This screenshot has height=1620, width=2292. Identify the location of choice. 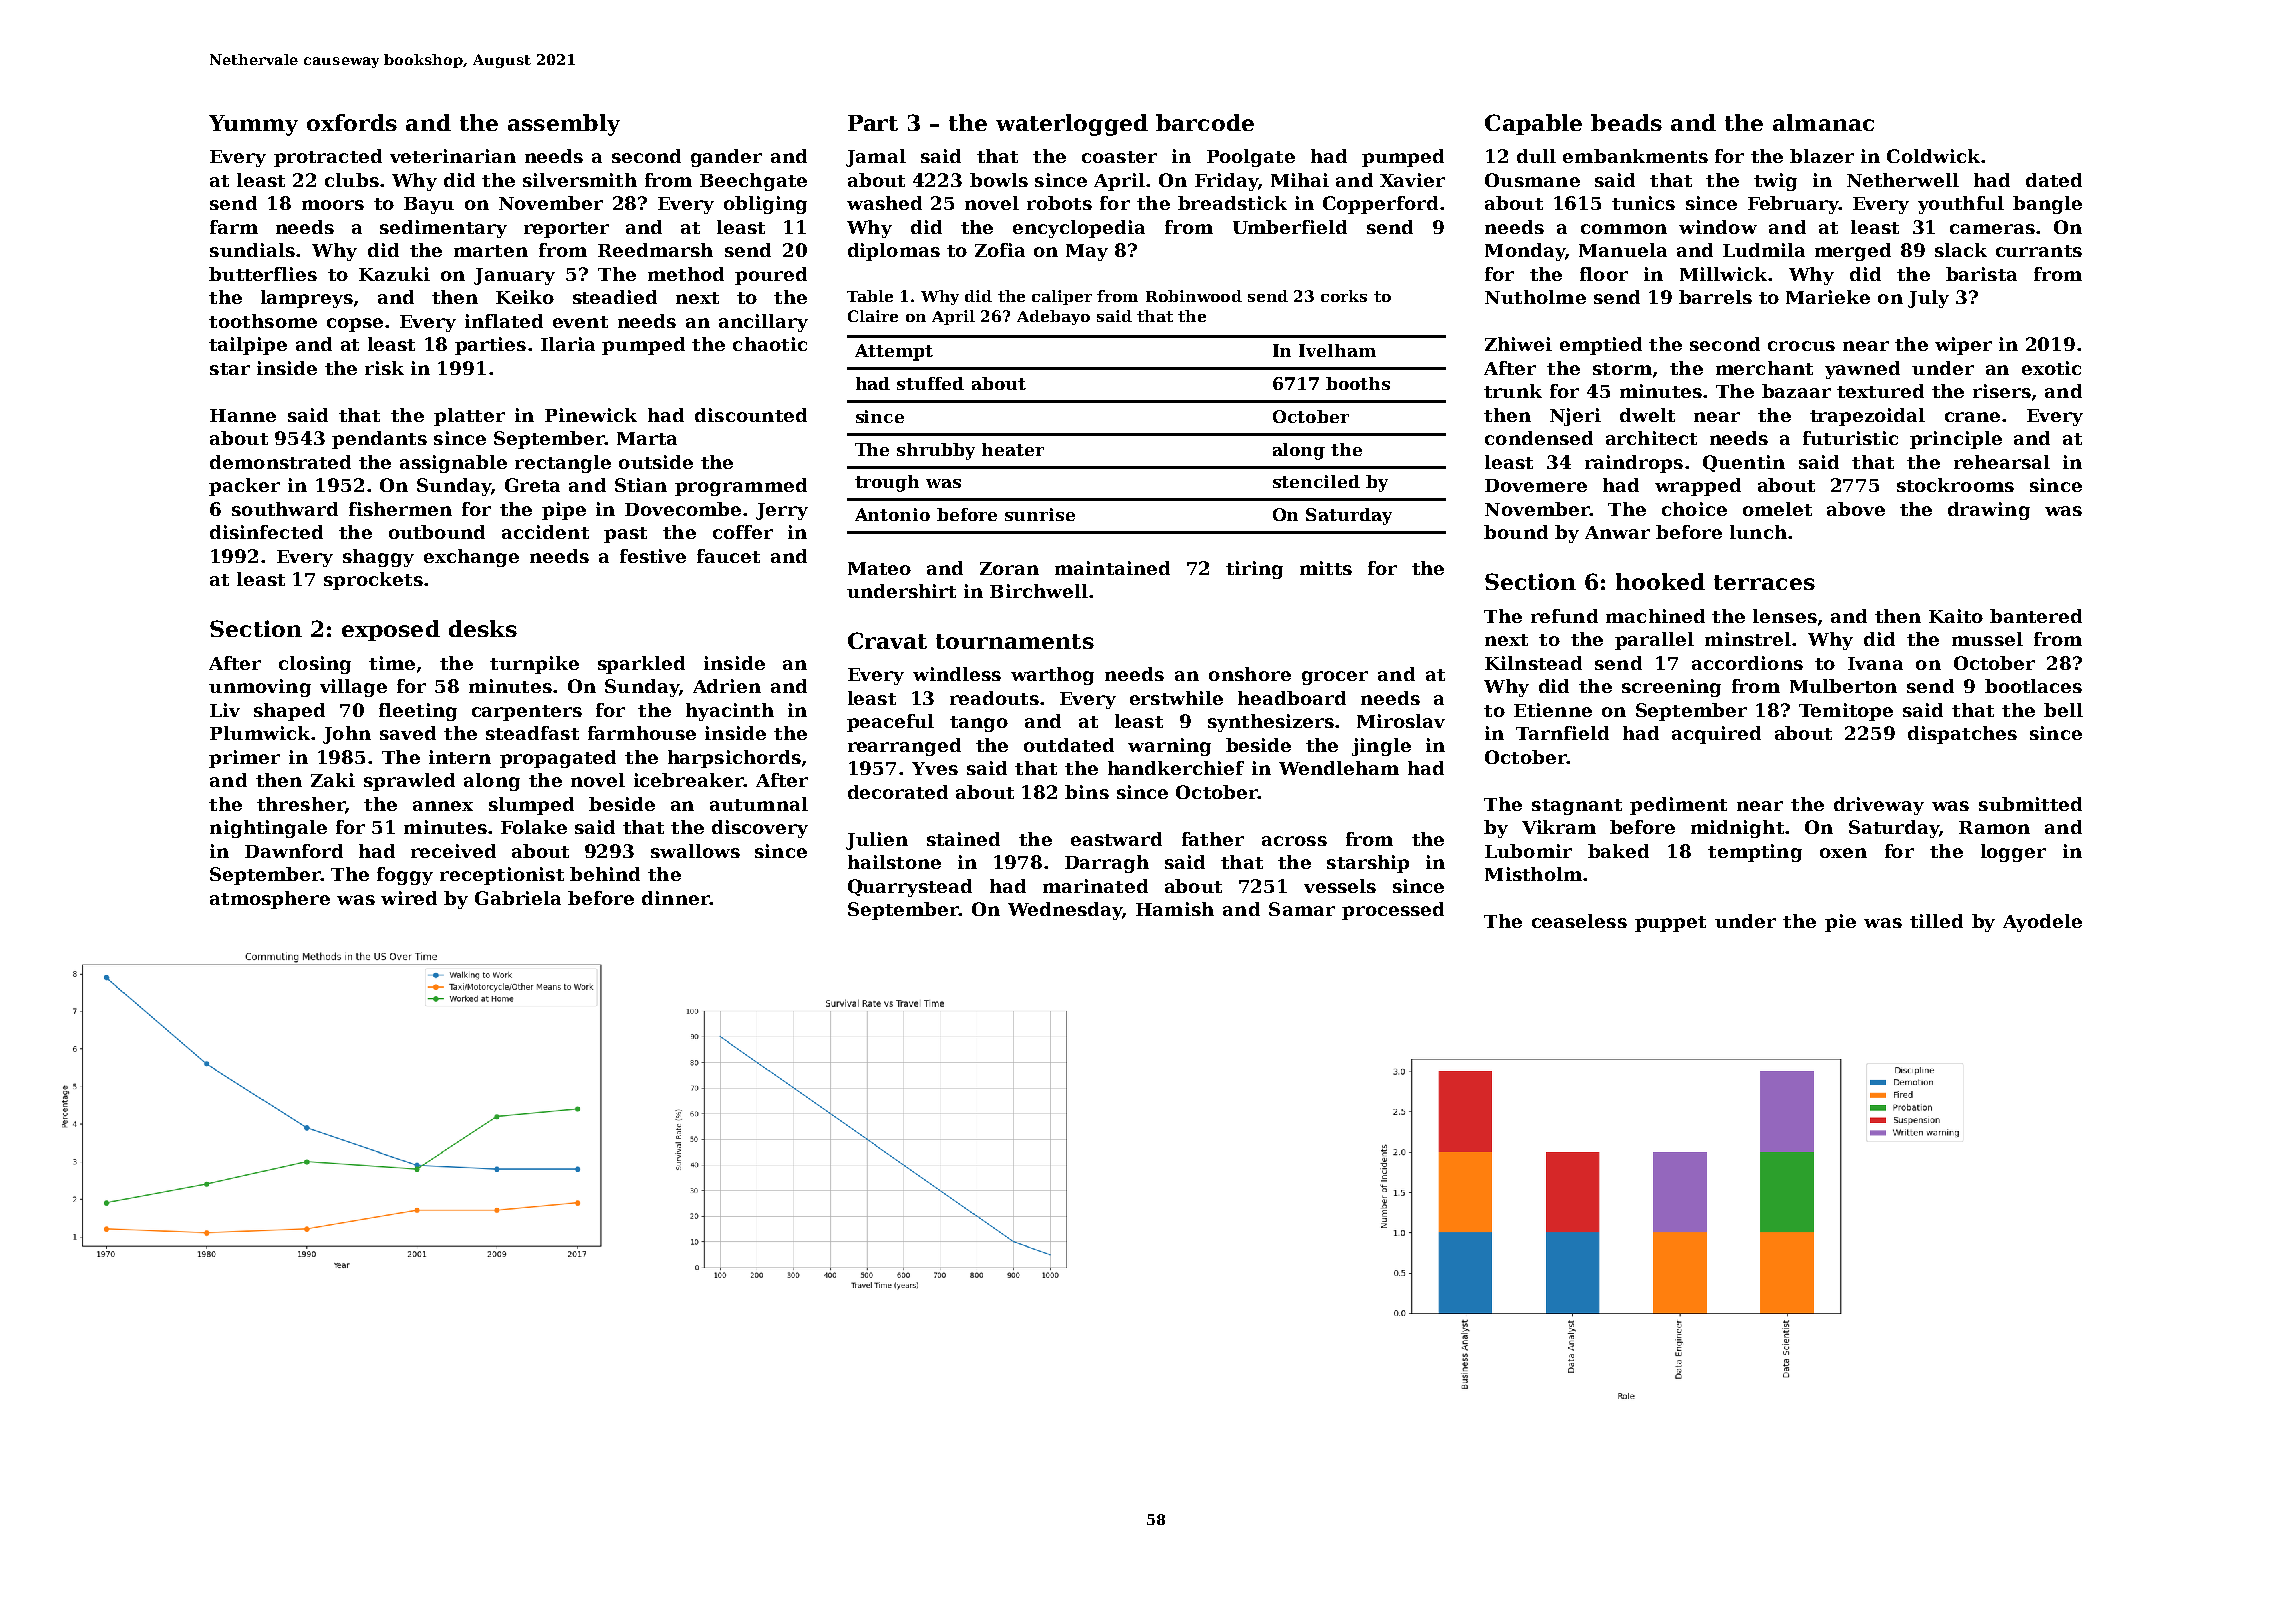
(1694, 509).
